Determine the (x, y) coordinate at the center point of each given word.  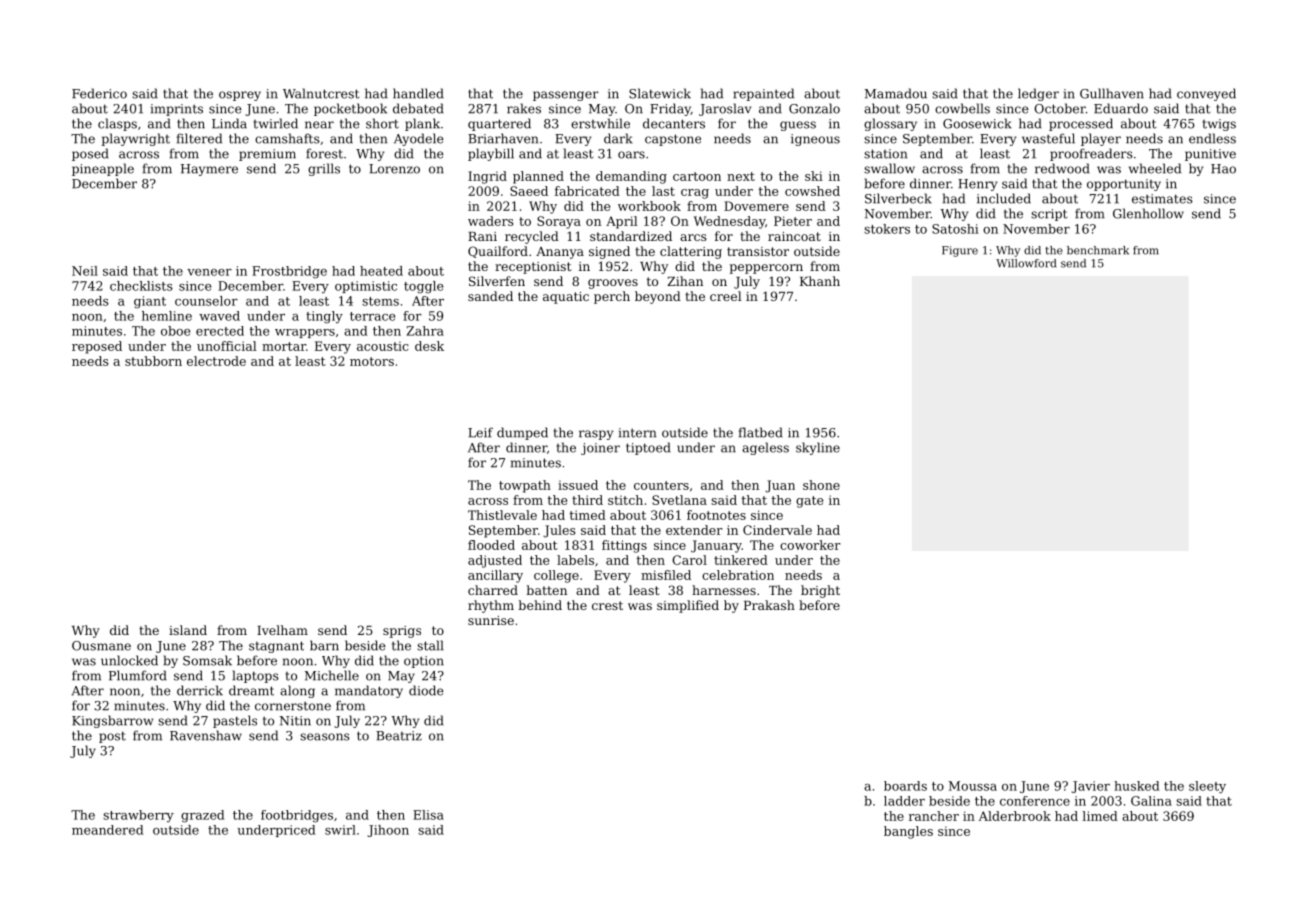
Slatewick (660, 93)
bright (820, 591)
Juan (780, 486)
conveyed (1206, 94)
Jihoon (388, 831)
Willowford (1026, 263)
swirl (340, 830)
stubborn (153, 361)
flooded (491, 545)
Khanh (820, 281)
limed (1100, 816)
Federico (99, 93)
